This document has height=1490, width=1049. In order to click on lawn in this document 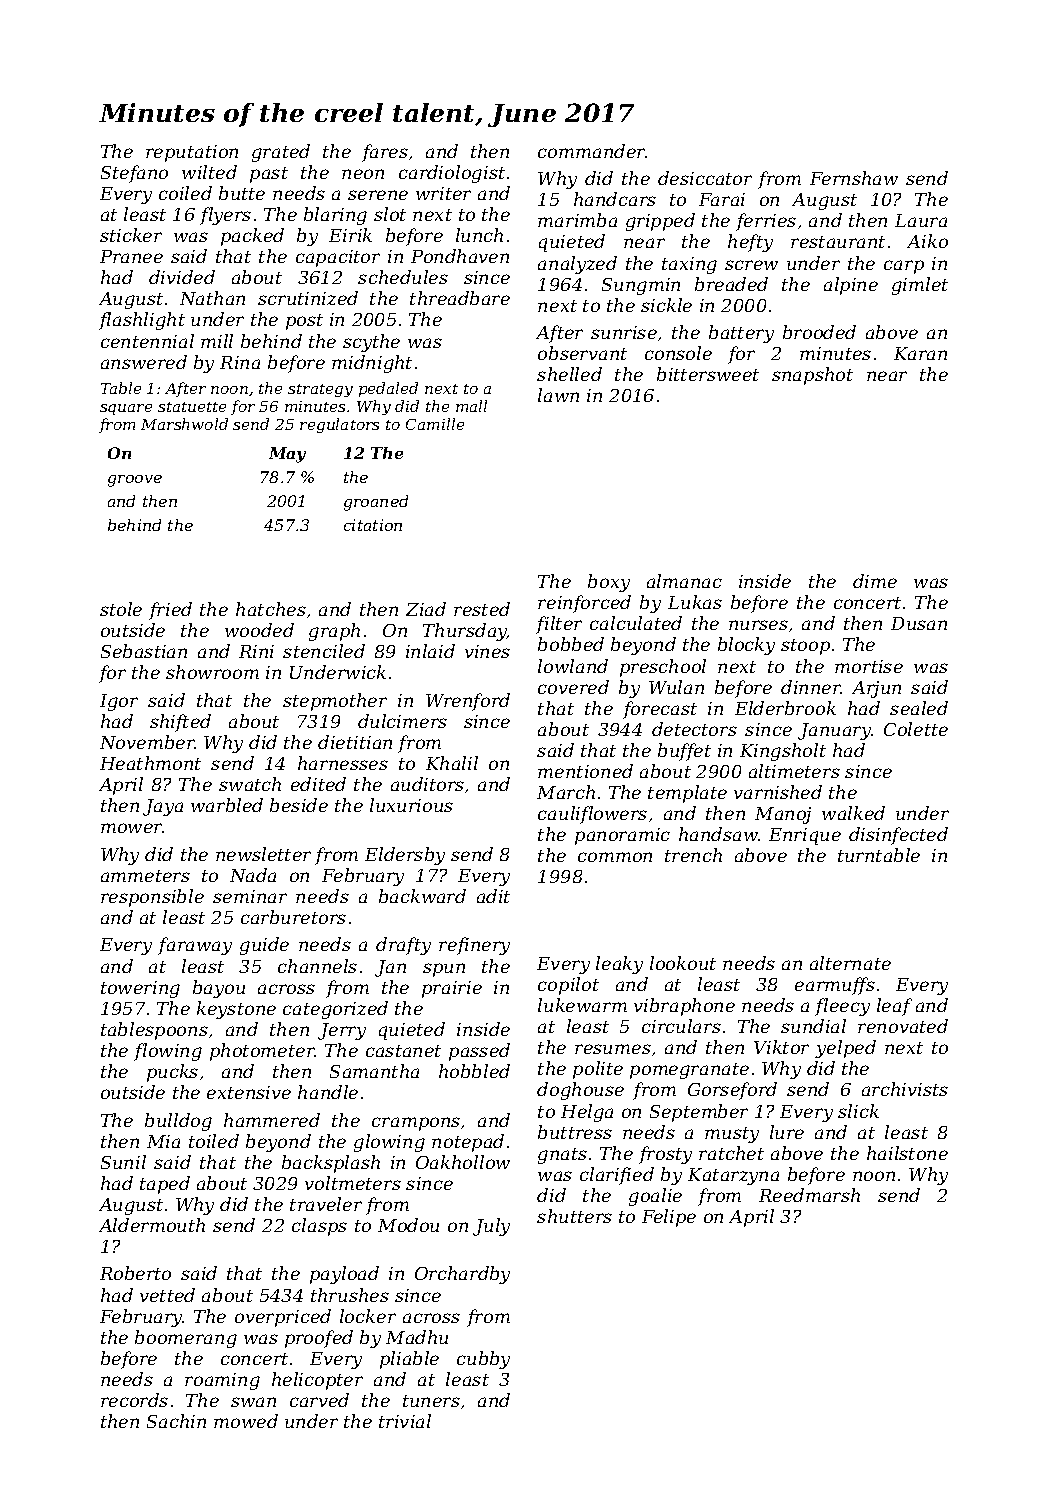, I will do `click(558, 395)`.
